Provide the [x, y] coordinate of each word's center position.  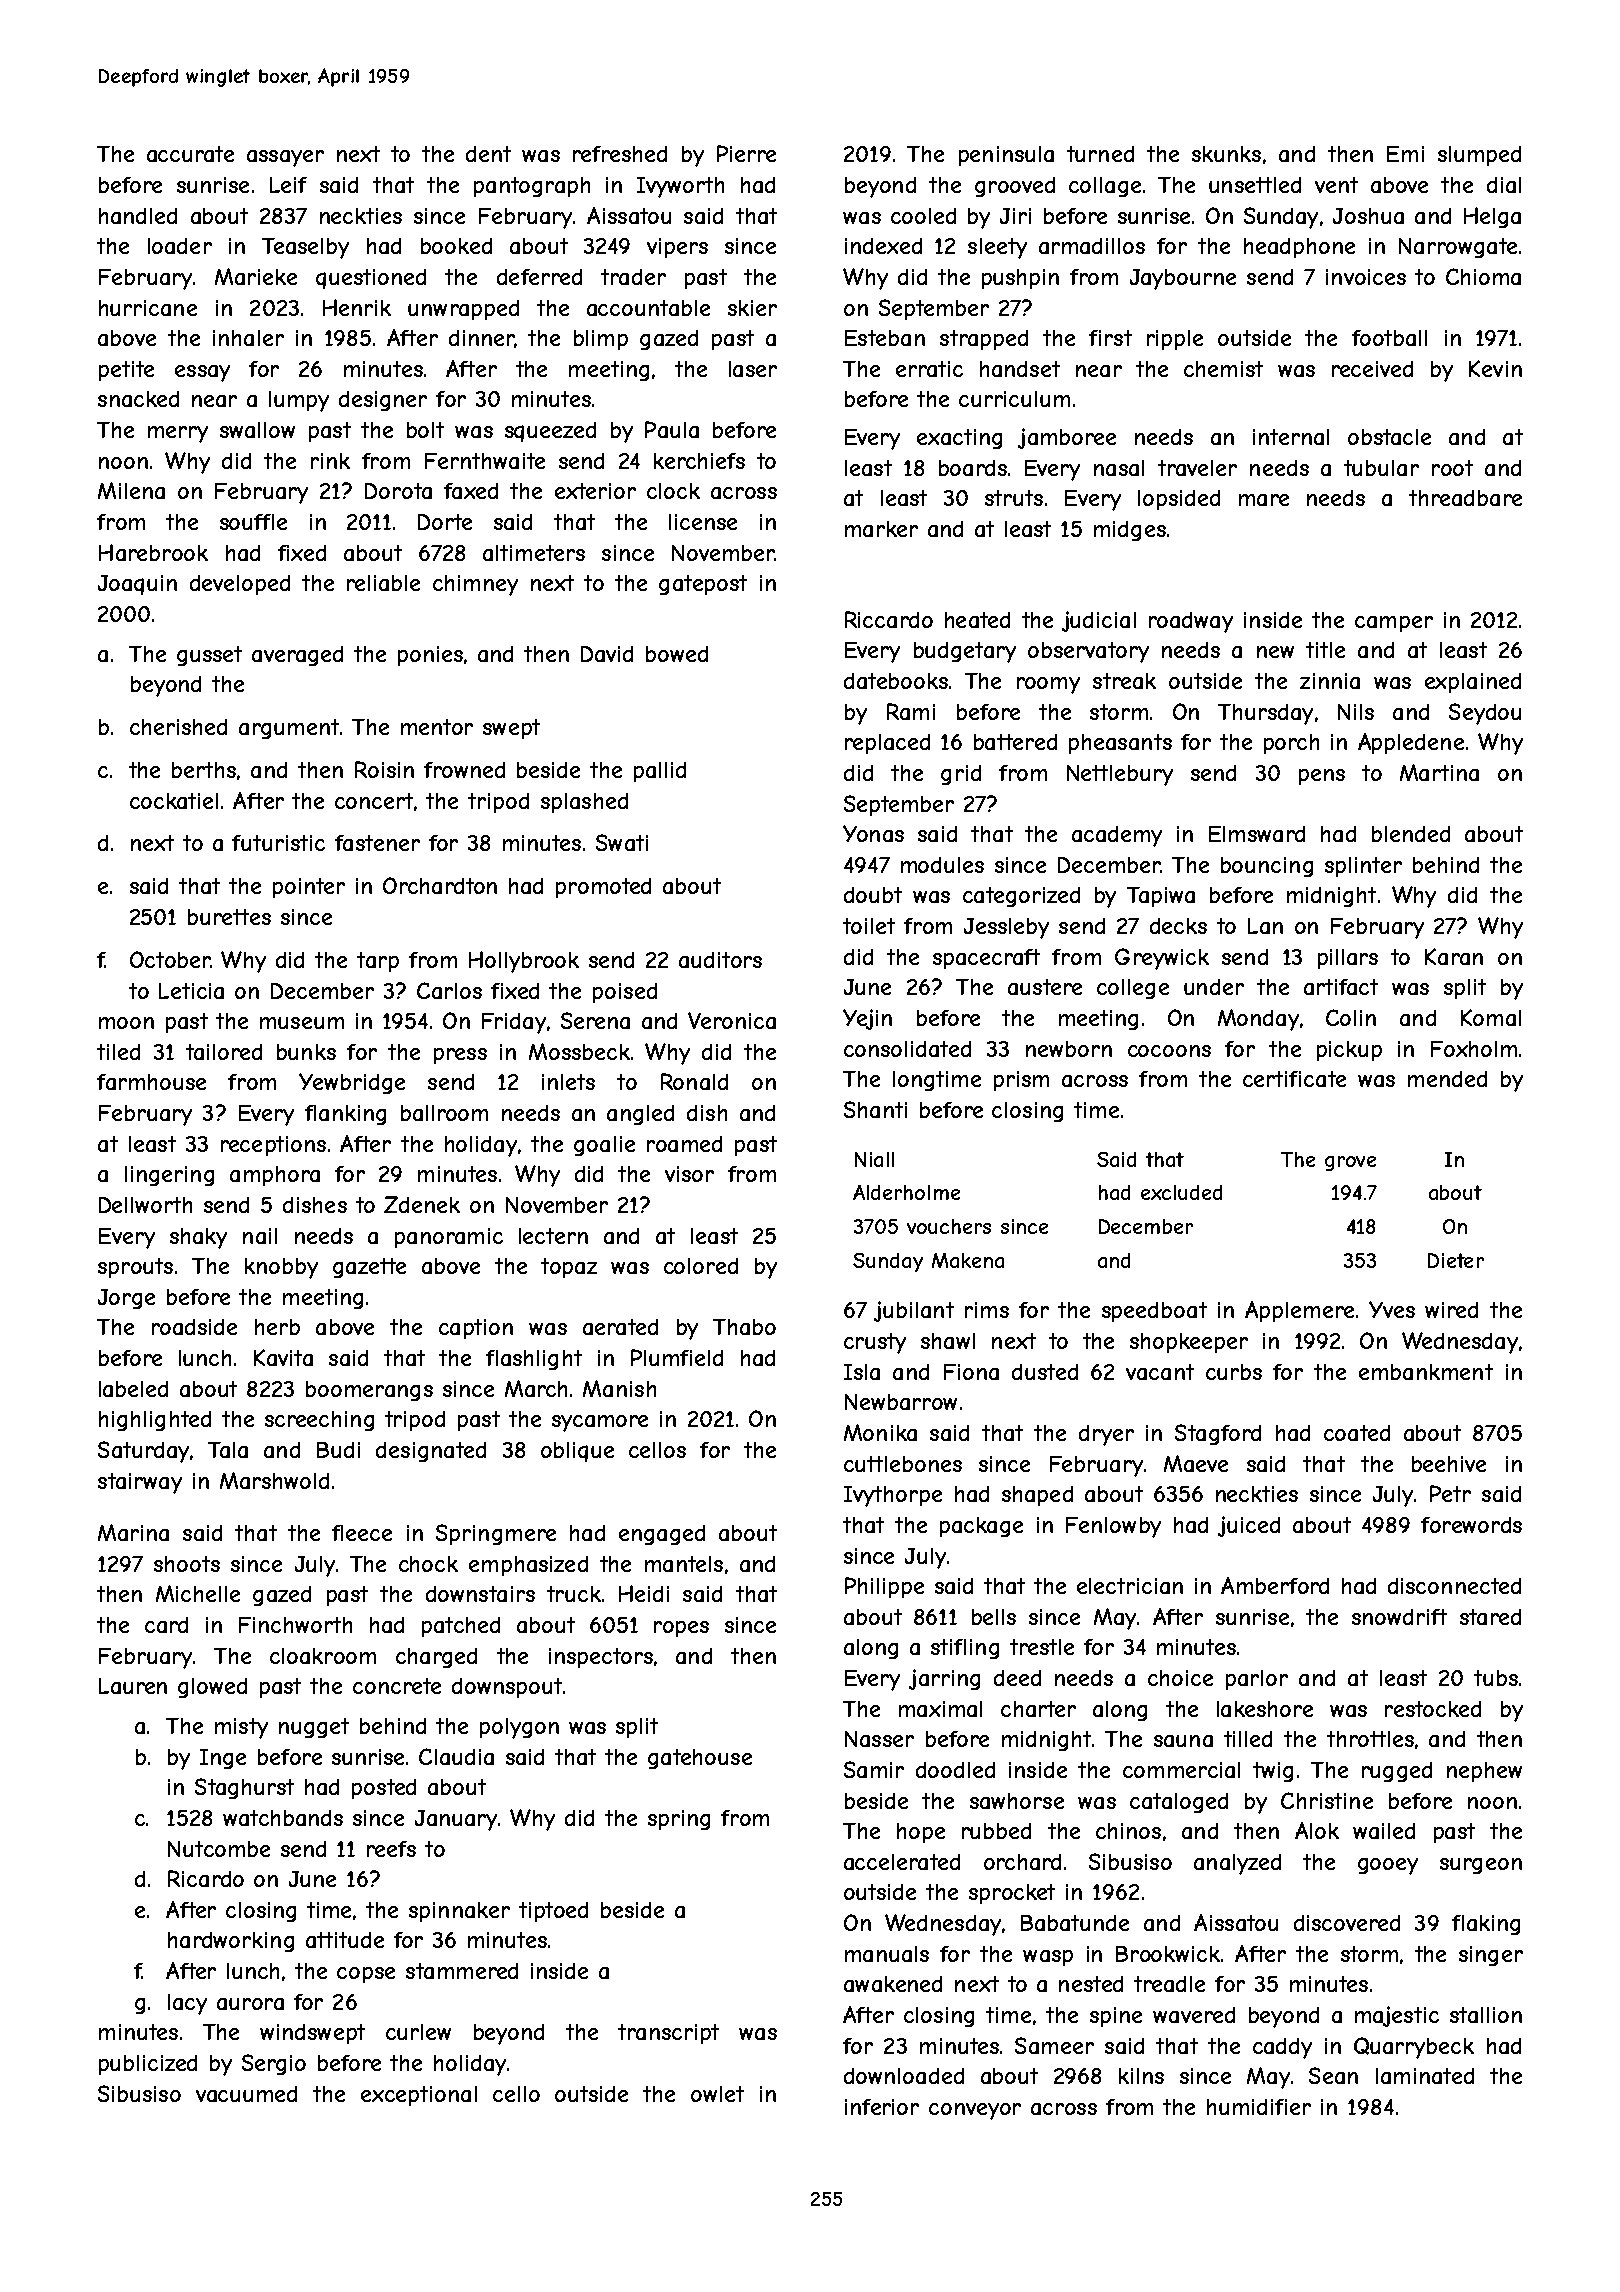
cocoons [1169, 1051]
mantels [684, 1564]
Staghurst [244, 1788]
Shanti [875, 1109]
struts [1014, 498]
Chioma [1483, 276]
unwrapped [463, 310]
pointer [309, 888]
